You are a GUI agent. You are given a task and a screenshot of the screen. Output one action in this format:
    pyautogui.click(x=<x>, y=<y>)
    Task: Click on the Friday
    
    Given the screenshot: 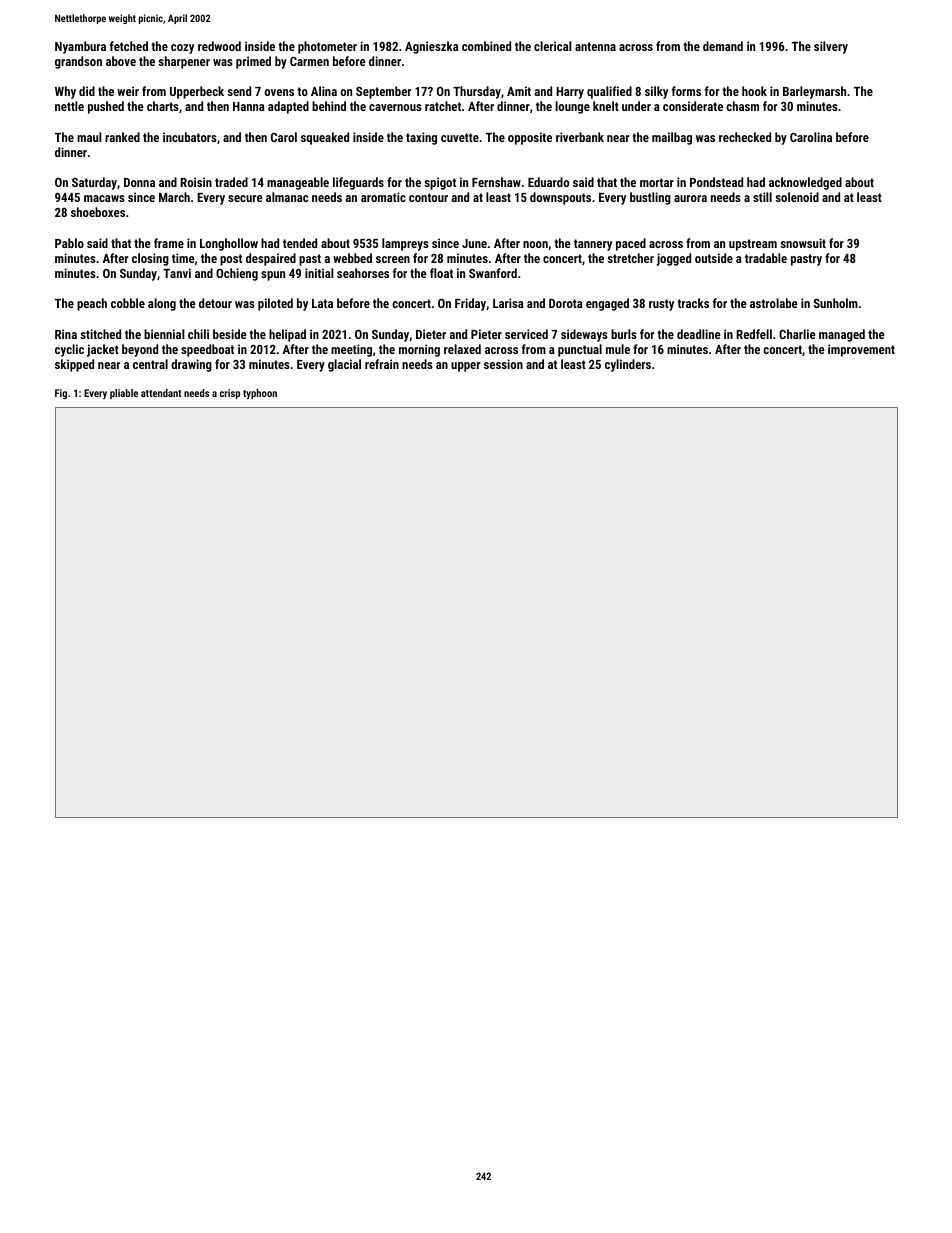 What is the action you would take?
    pyautogui.click(x=470, y=304)
